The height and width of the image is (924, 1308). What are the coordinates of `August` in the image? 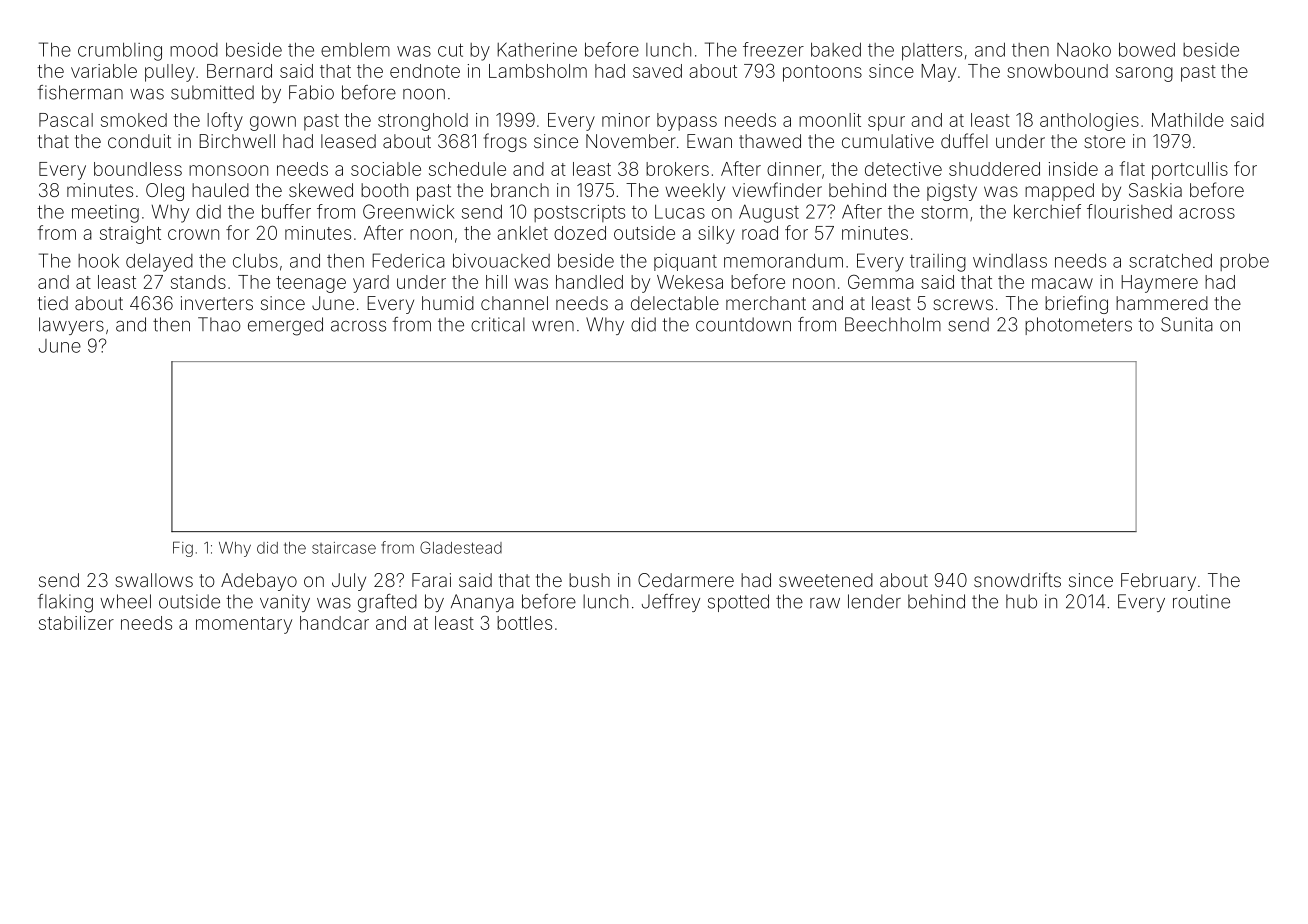 It's located at (769, 213).
